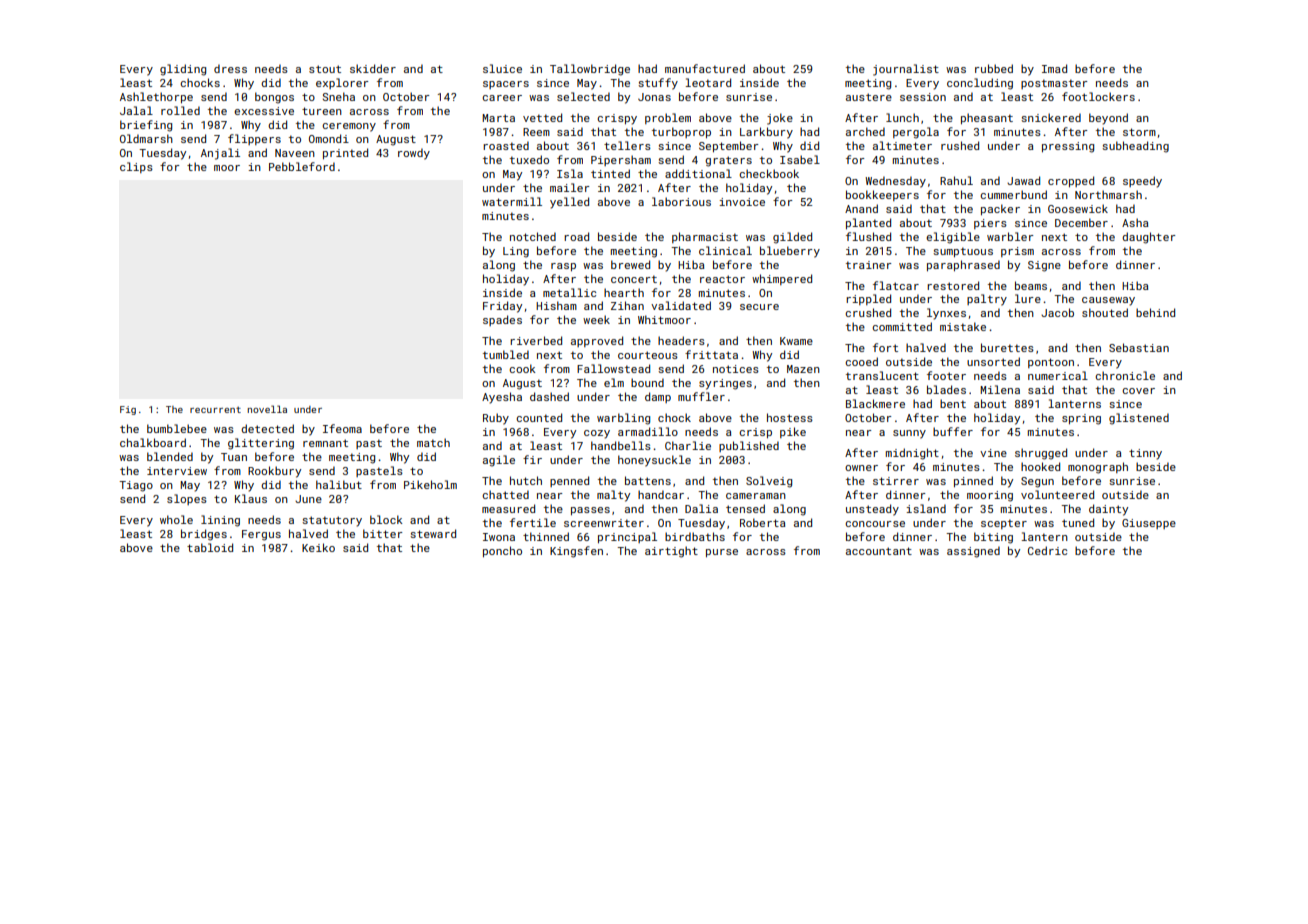 The image size is (1308, 924). Describe the element at coordinates (183, 70) in the image. I see `gliding` at that location.
